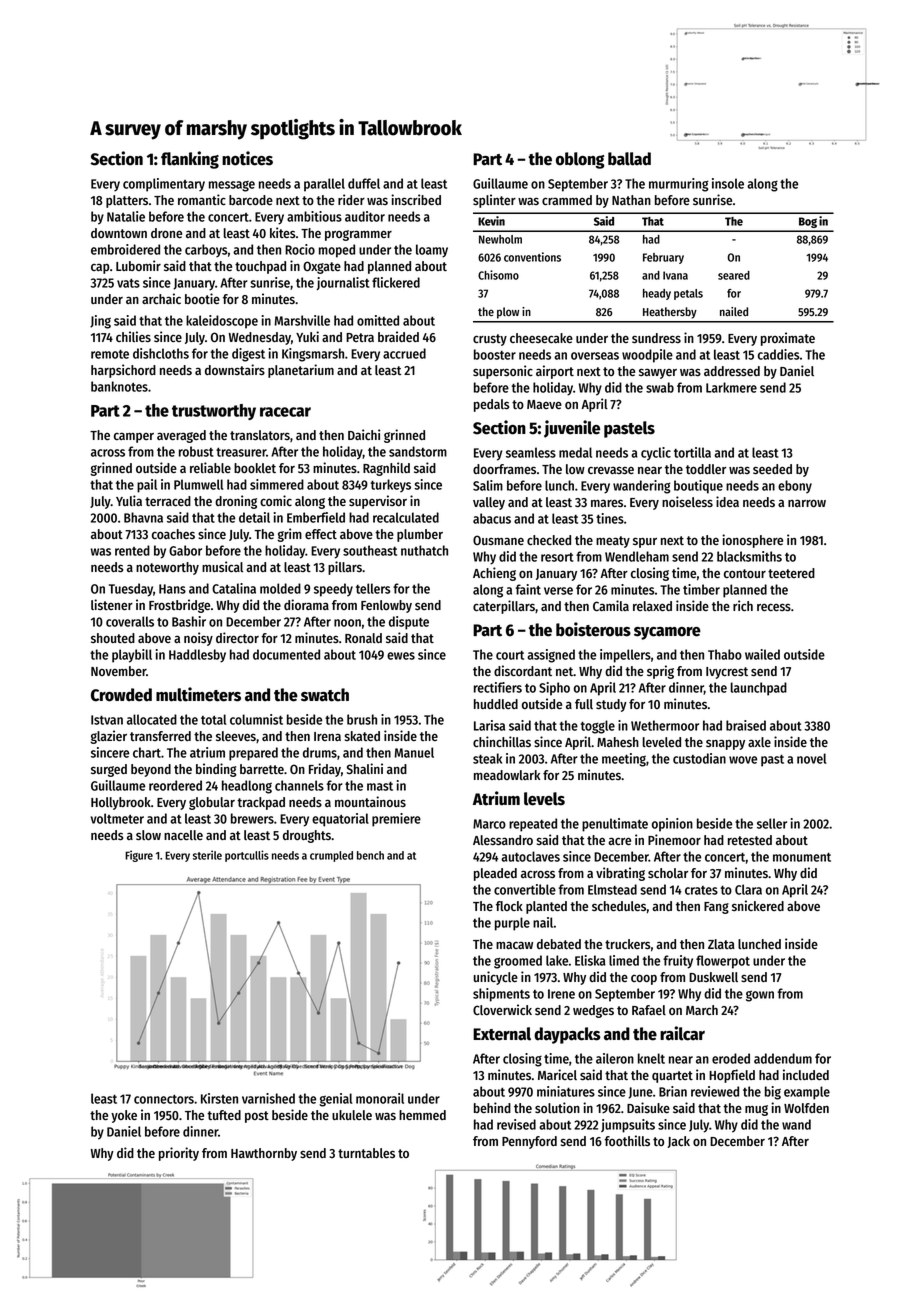 The width and height of the page is (924, 1308). Describe the element at coordinates (772, 469) in the page. I see `seeded` at that location.
